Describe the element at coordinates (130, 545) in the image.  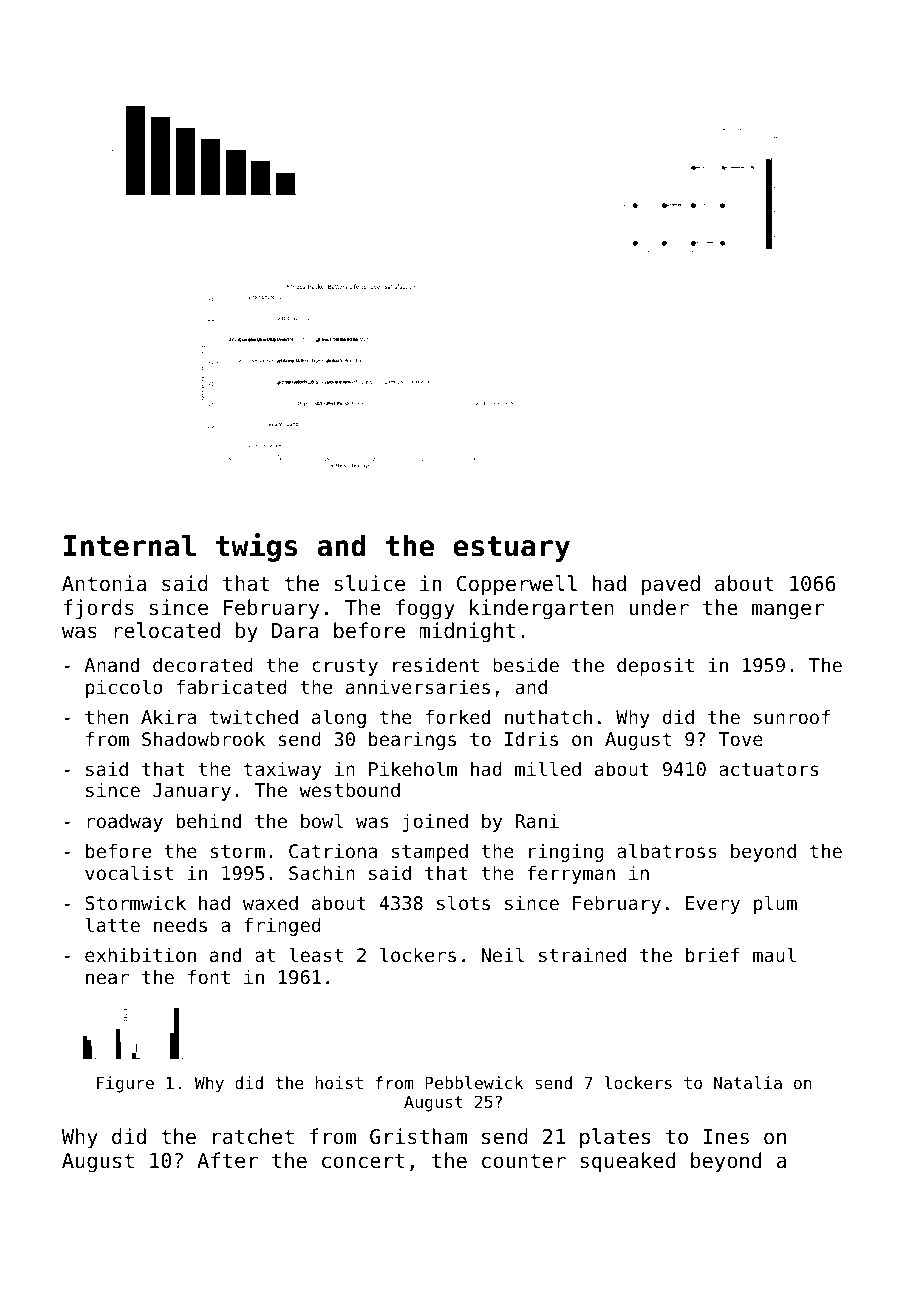
I see `Internal` at that location.
